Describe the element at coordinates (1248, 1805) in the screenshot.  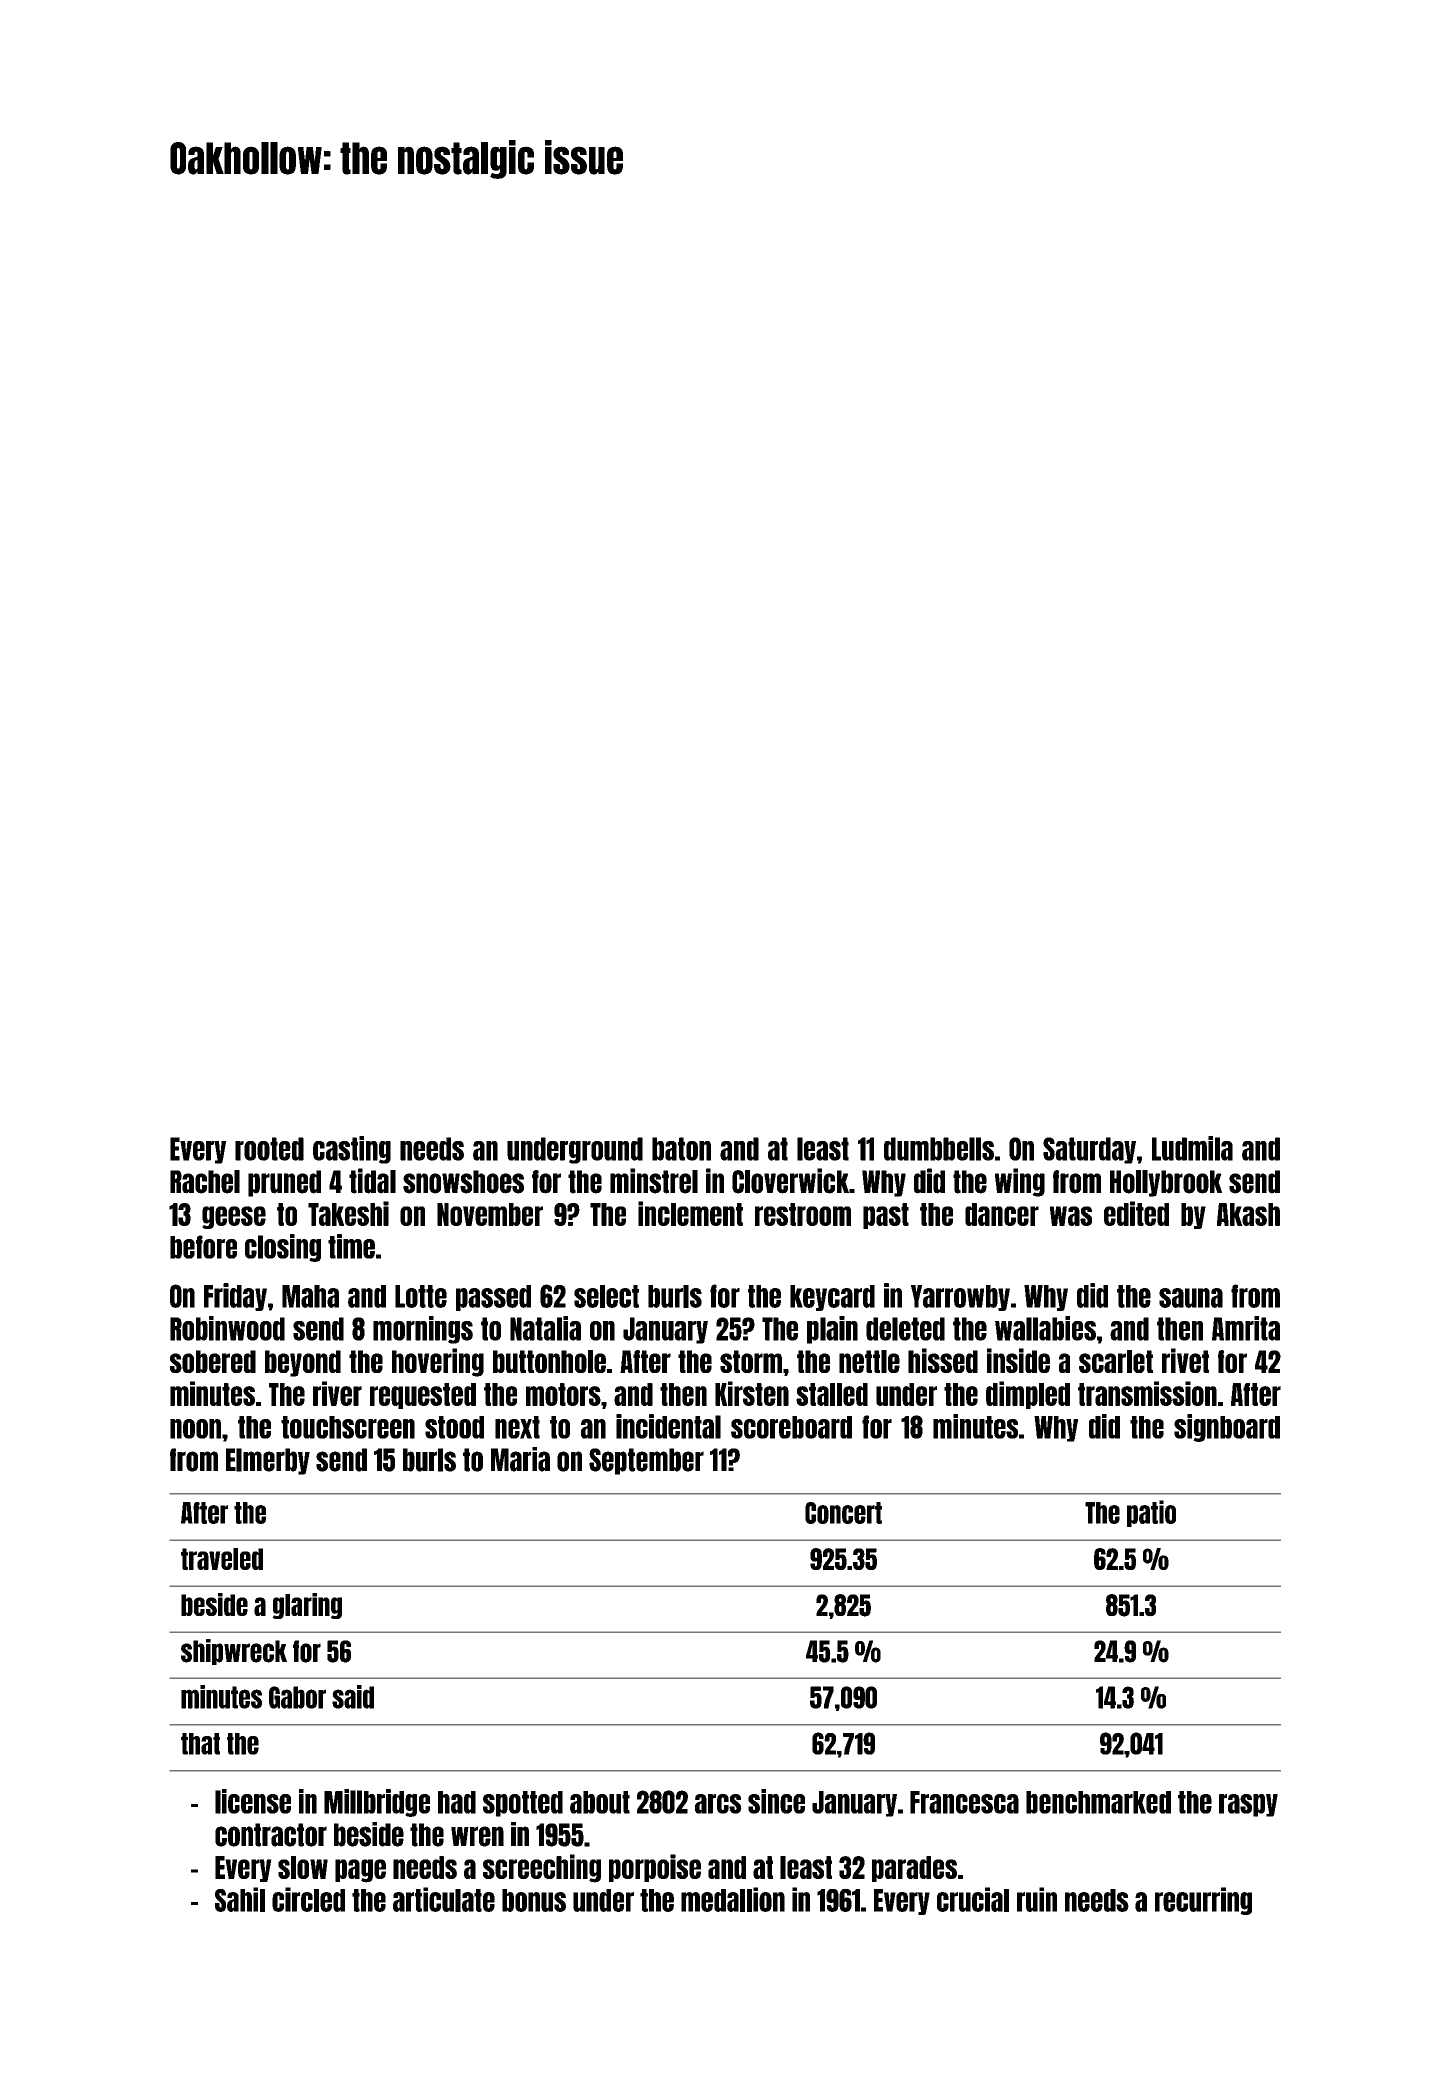
I see `raspy` at that location.
